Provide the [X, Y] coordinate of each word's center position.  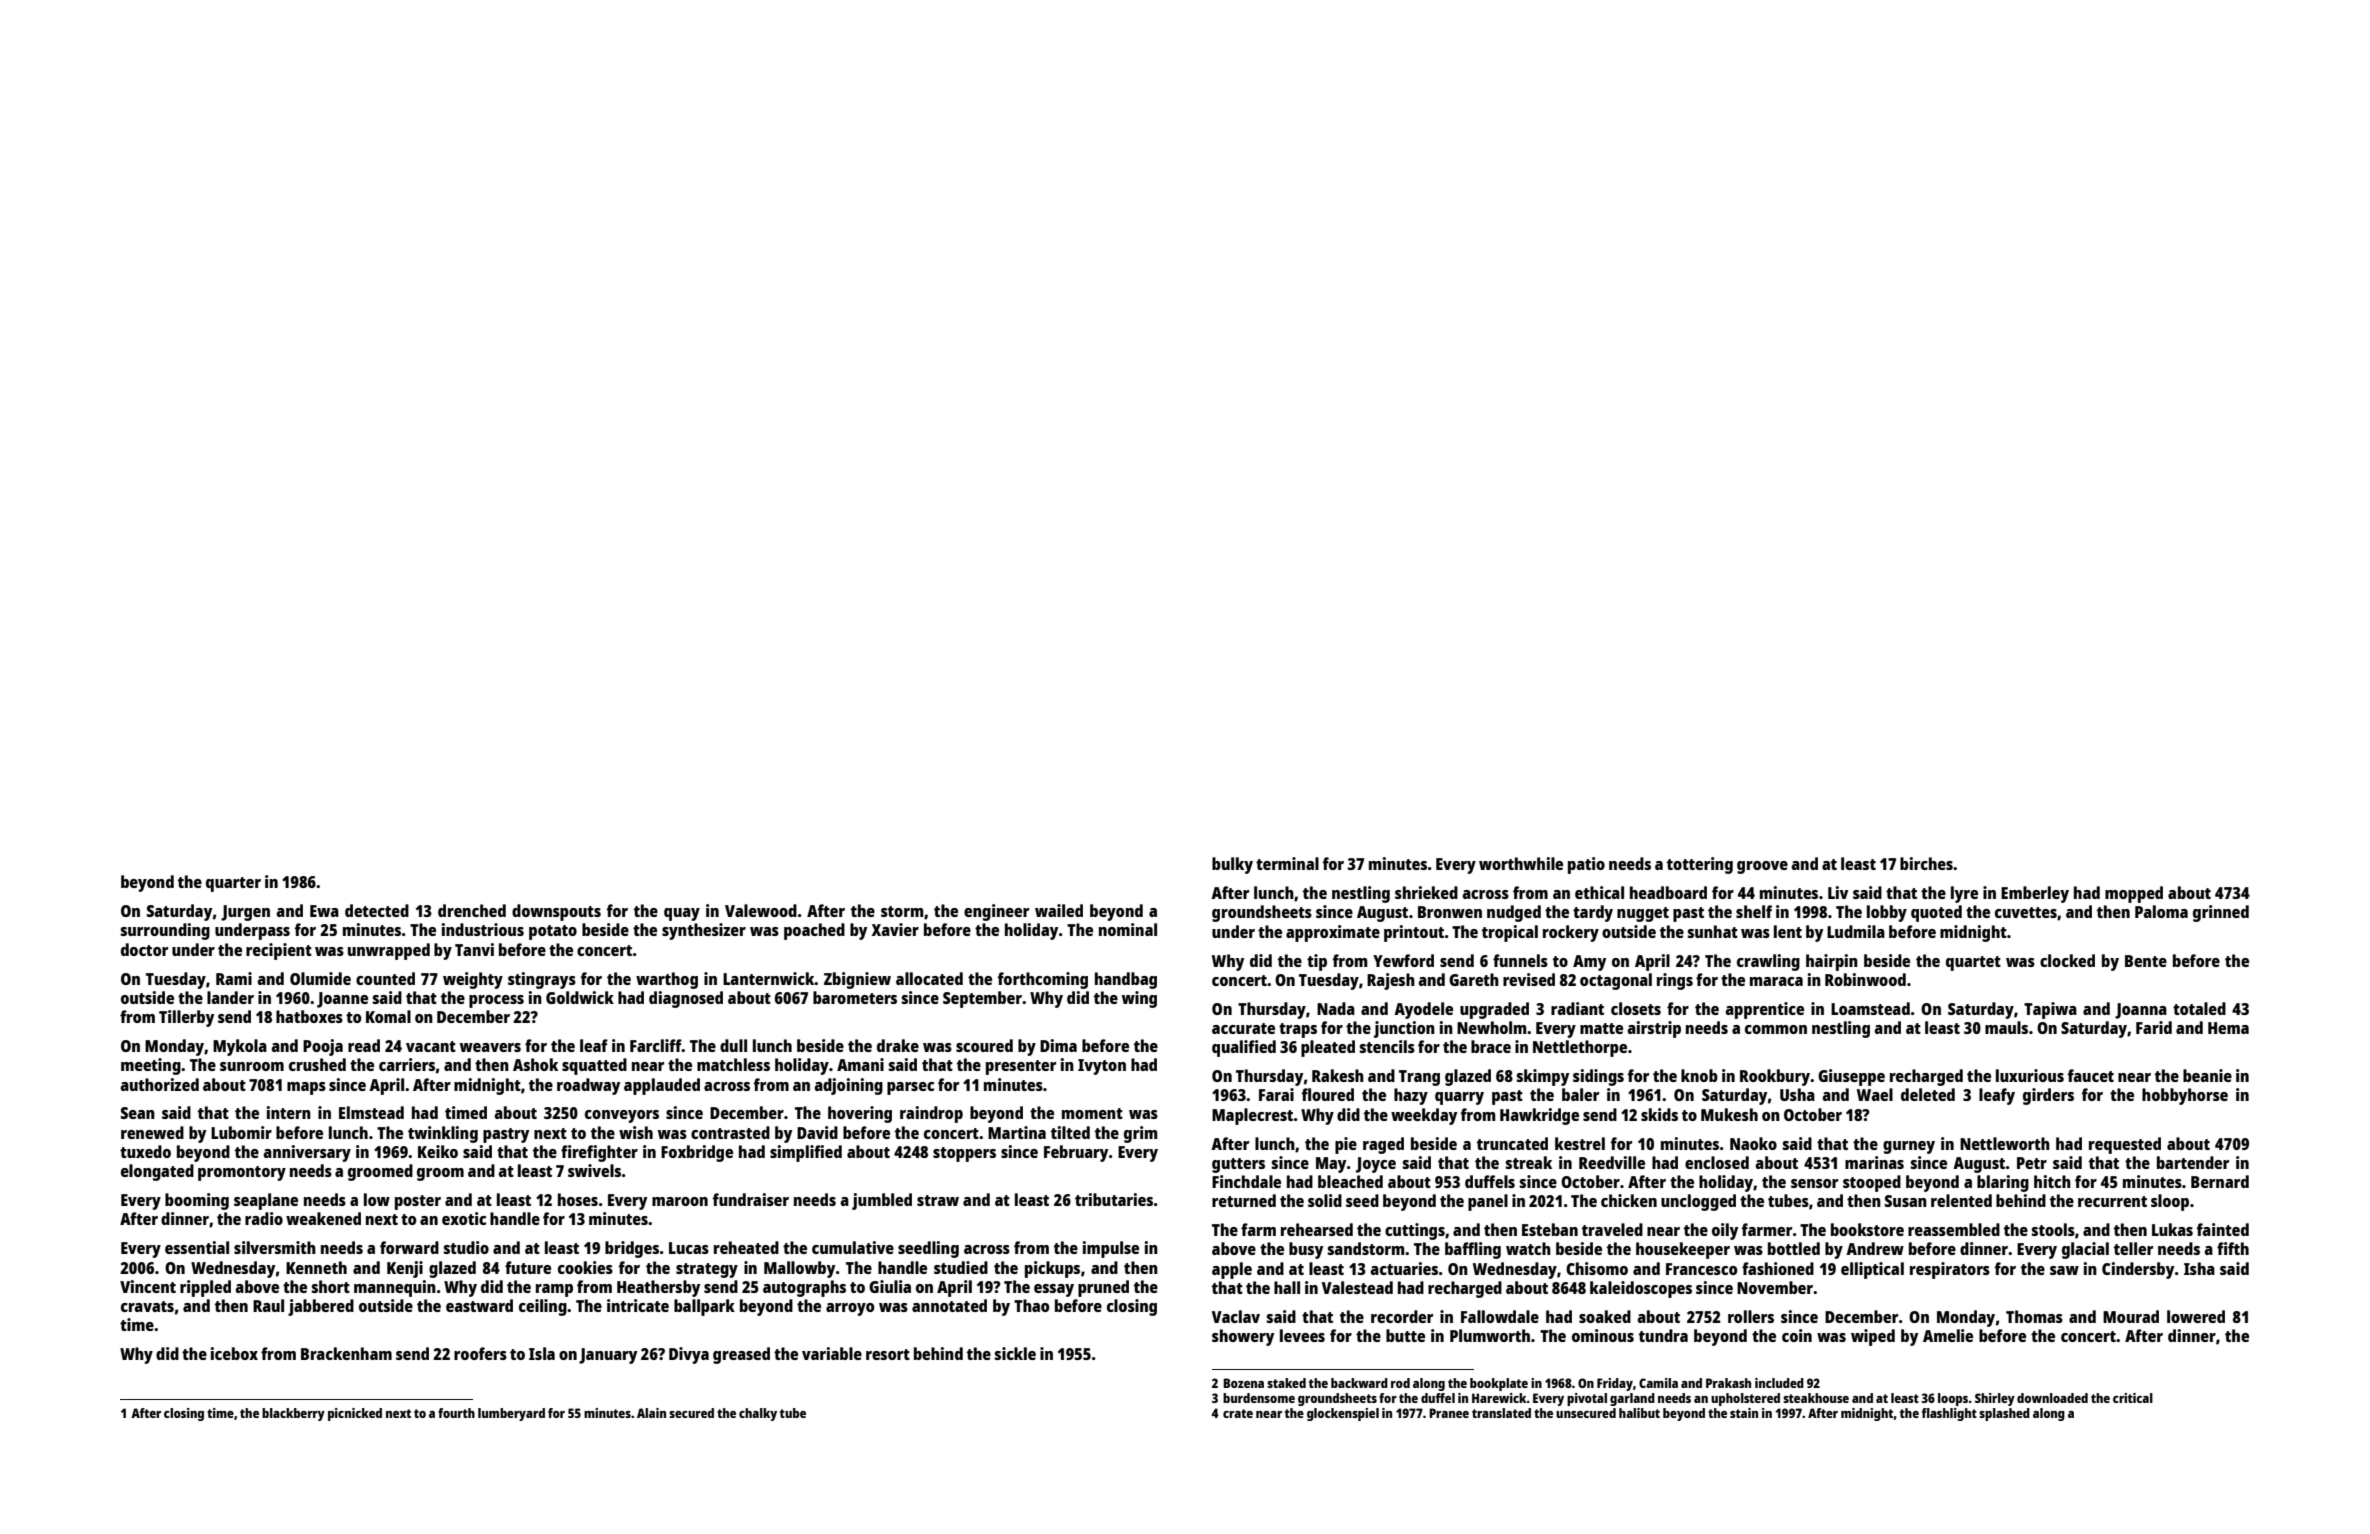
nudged [1514, 913]
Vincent [148, 1286]
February [1076, 1153]
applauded [662, 1086]
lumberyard [511, 1414]
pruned [1103, 1288]
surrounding [165, 931]
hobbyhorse [2185, 1096]
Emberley [2035, 894]
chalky [758, 1414]
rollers [1751, 1316]
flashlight [1949, 1414]
